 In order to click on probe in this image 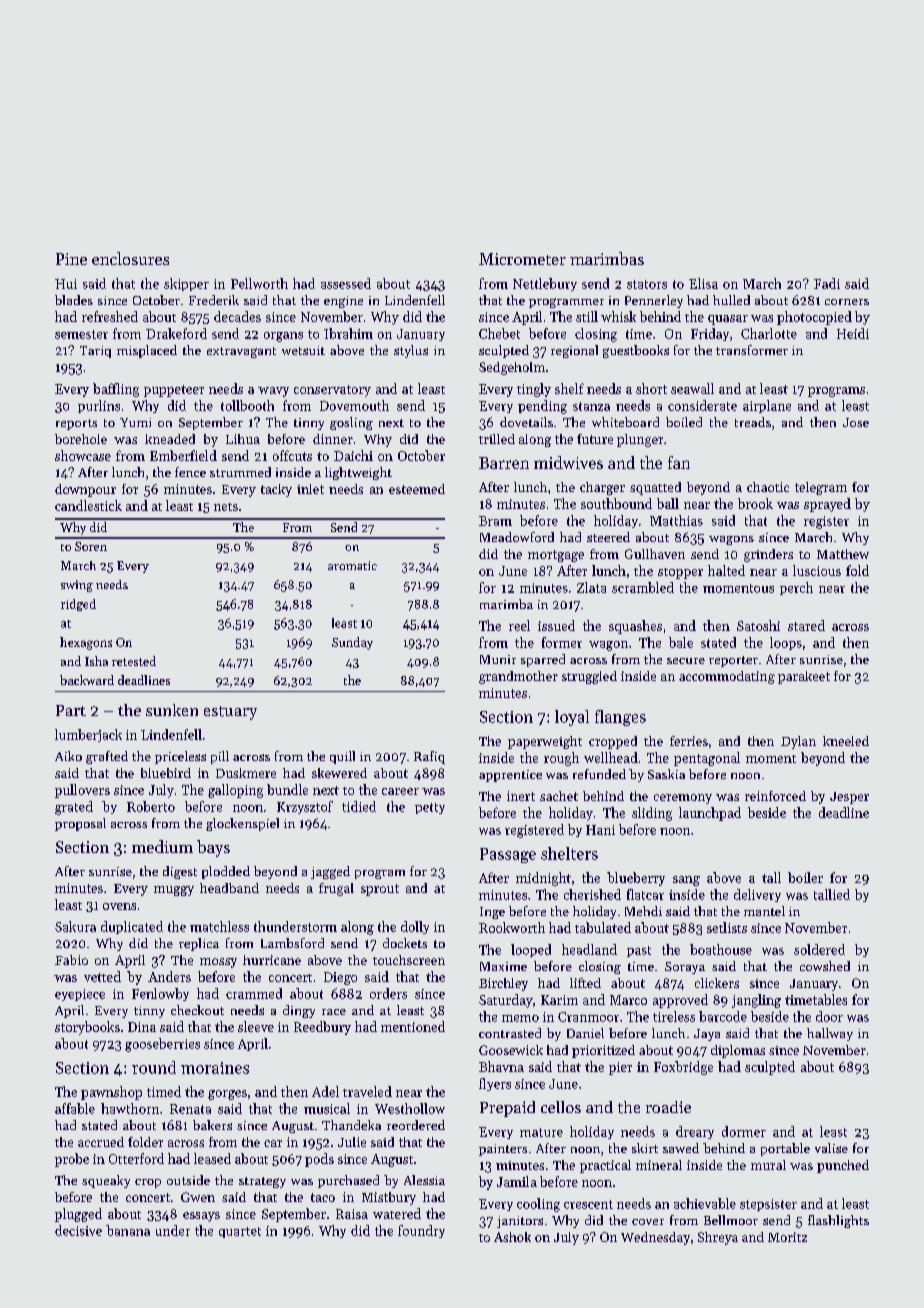, I will do `click(72, 1160)`.
